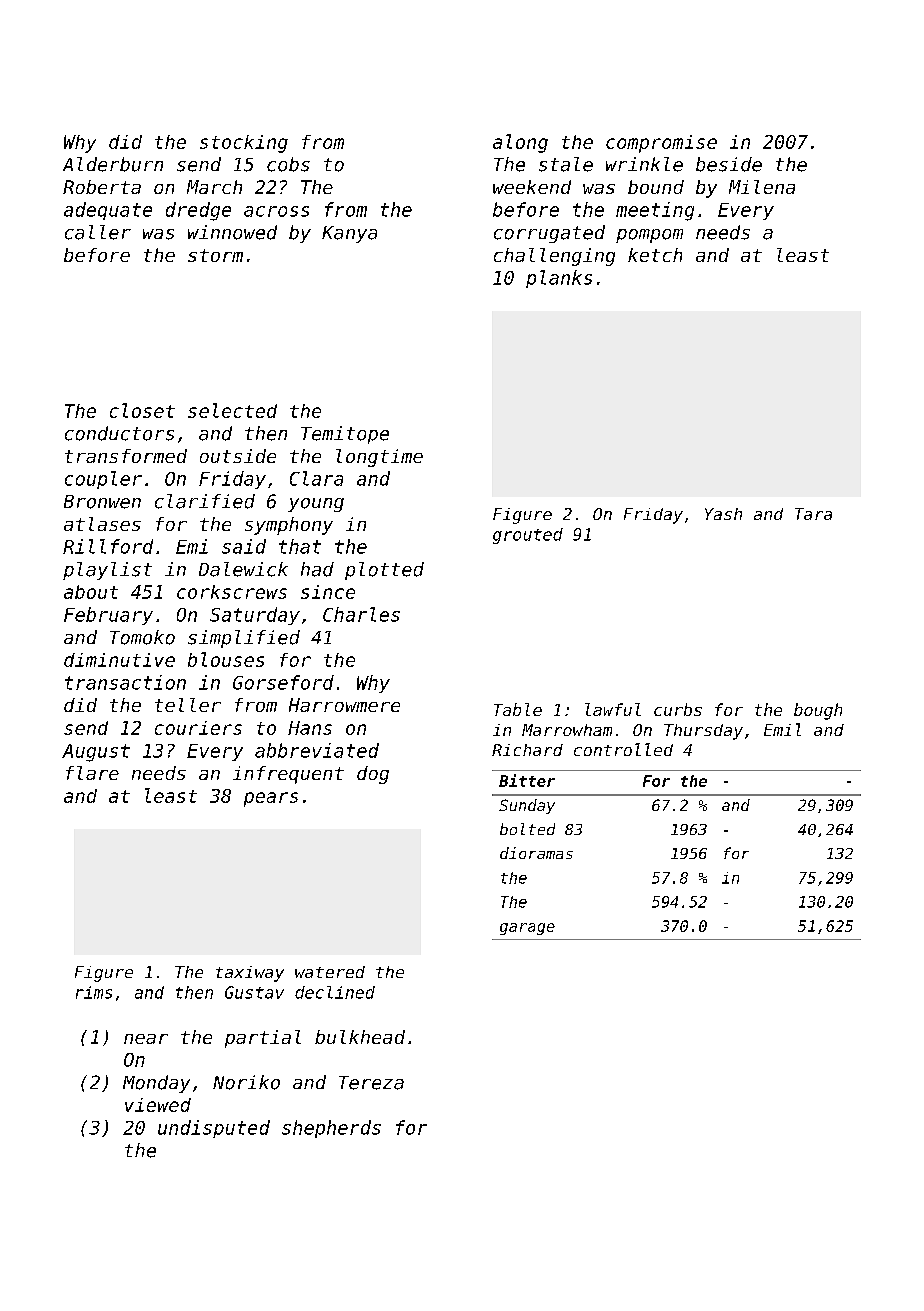  What do you see at coordinates (215, 255) in the image?
I see `storm` at bounding box center [215, 255].
